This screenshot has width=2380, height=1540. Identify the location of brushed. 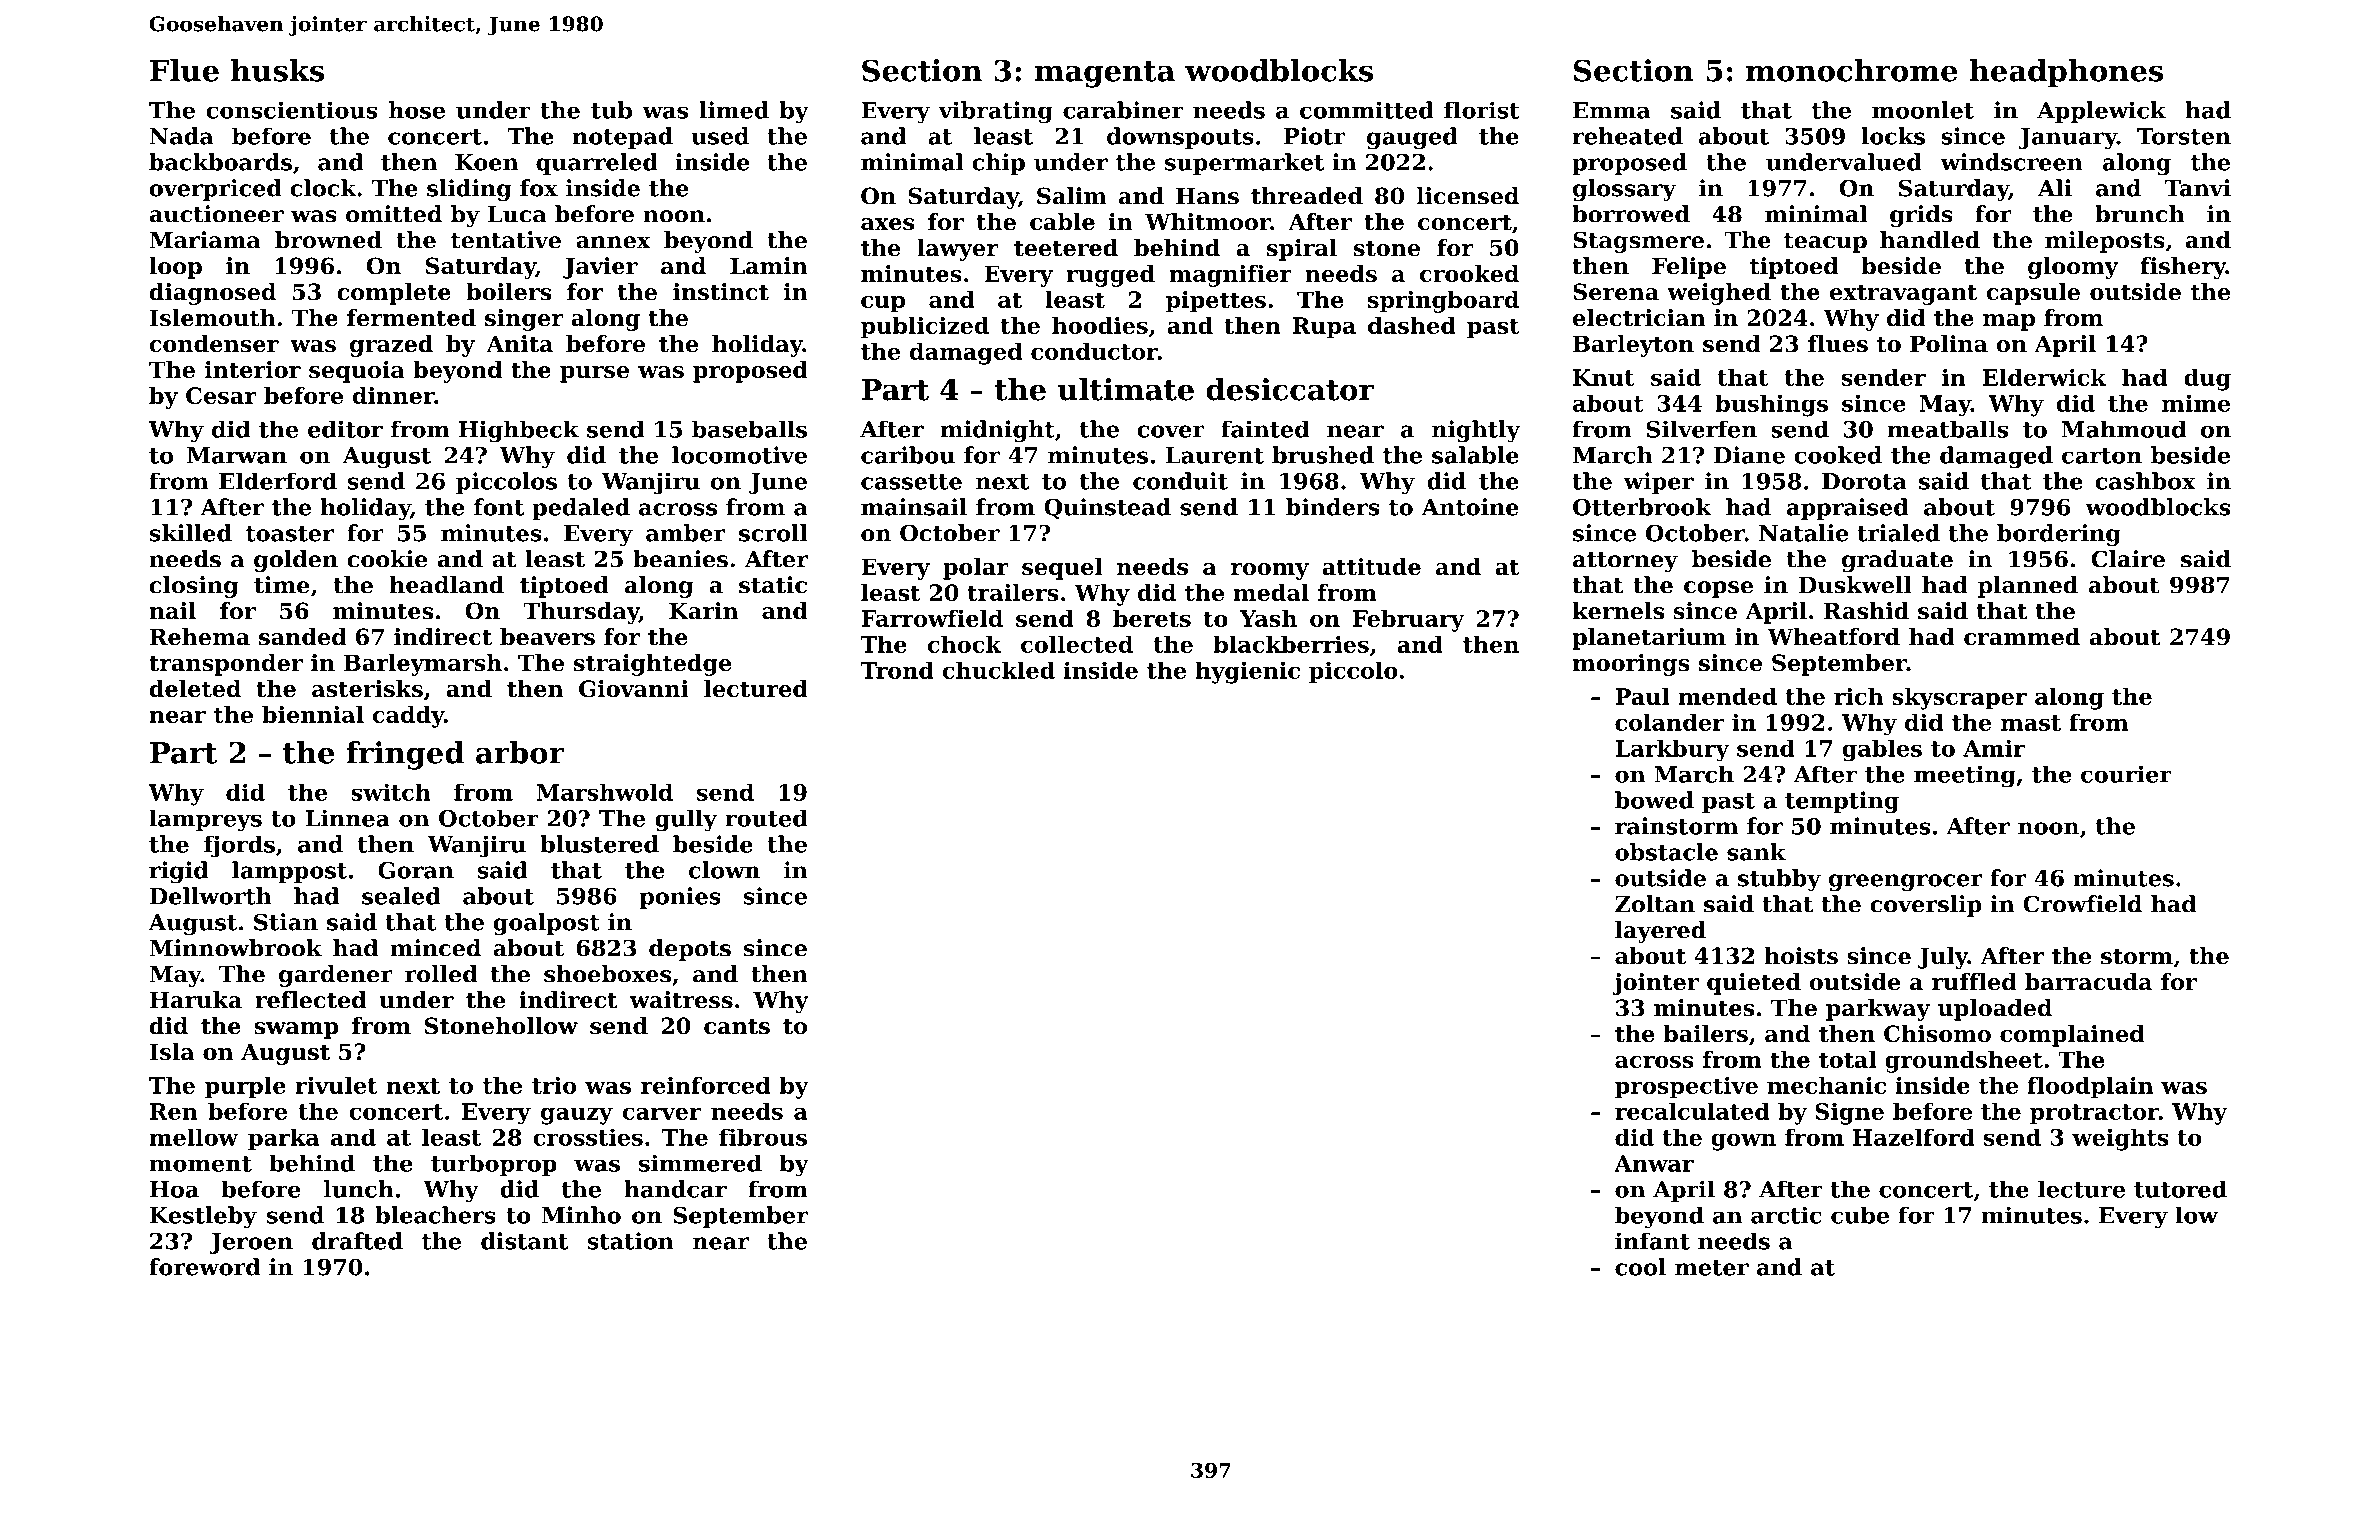
(1323, 455).
